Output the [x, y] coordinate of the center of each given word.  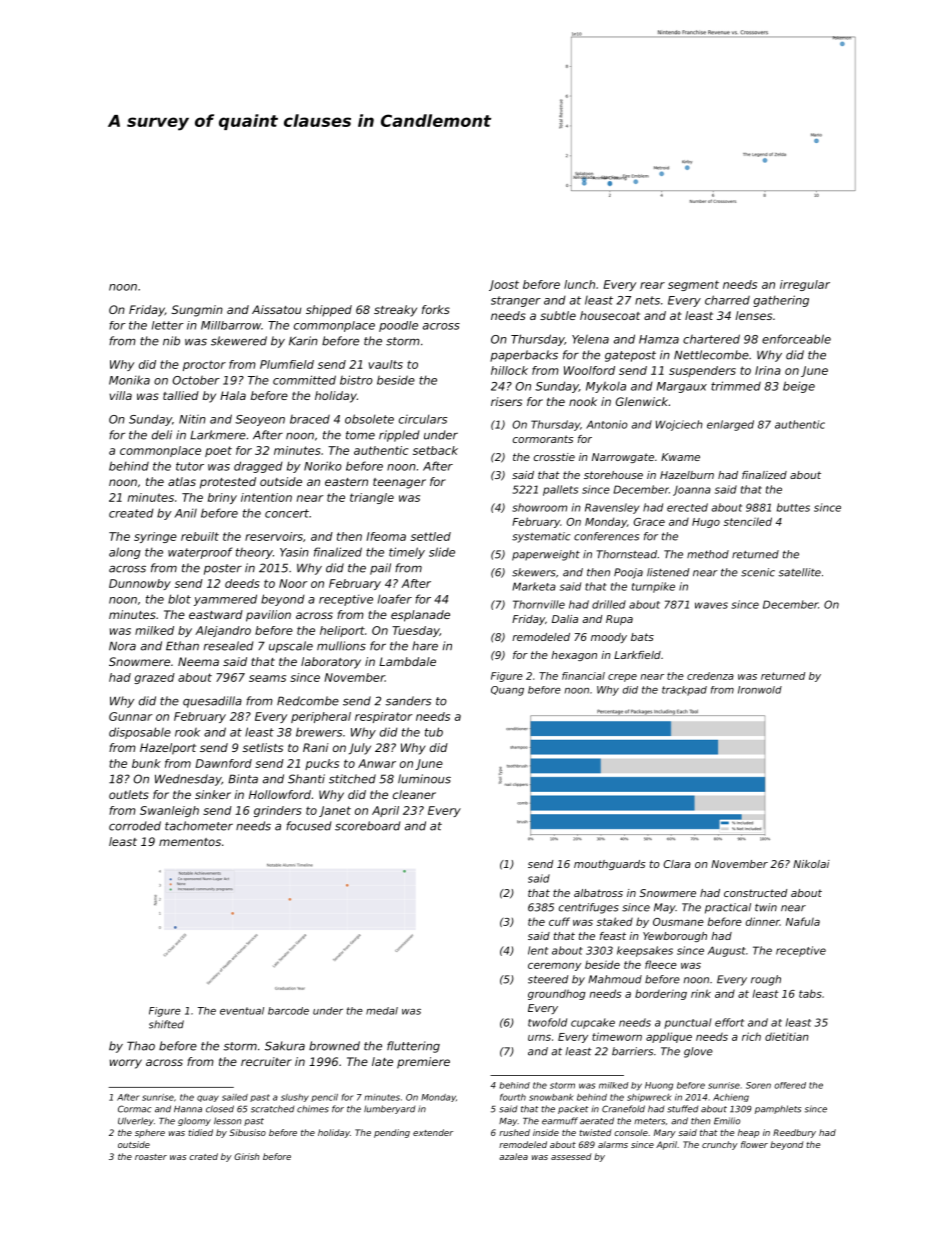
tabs [810, 993]
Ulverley [136, 1121]
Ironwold [760, 690]
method [708, 554]
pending [392, 1133]
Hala [233, 395]
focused [308, 826]
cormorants [543, 439]
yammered [225, 600]
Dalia [565, 619]
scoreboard [367, 826]
